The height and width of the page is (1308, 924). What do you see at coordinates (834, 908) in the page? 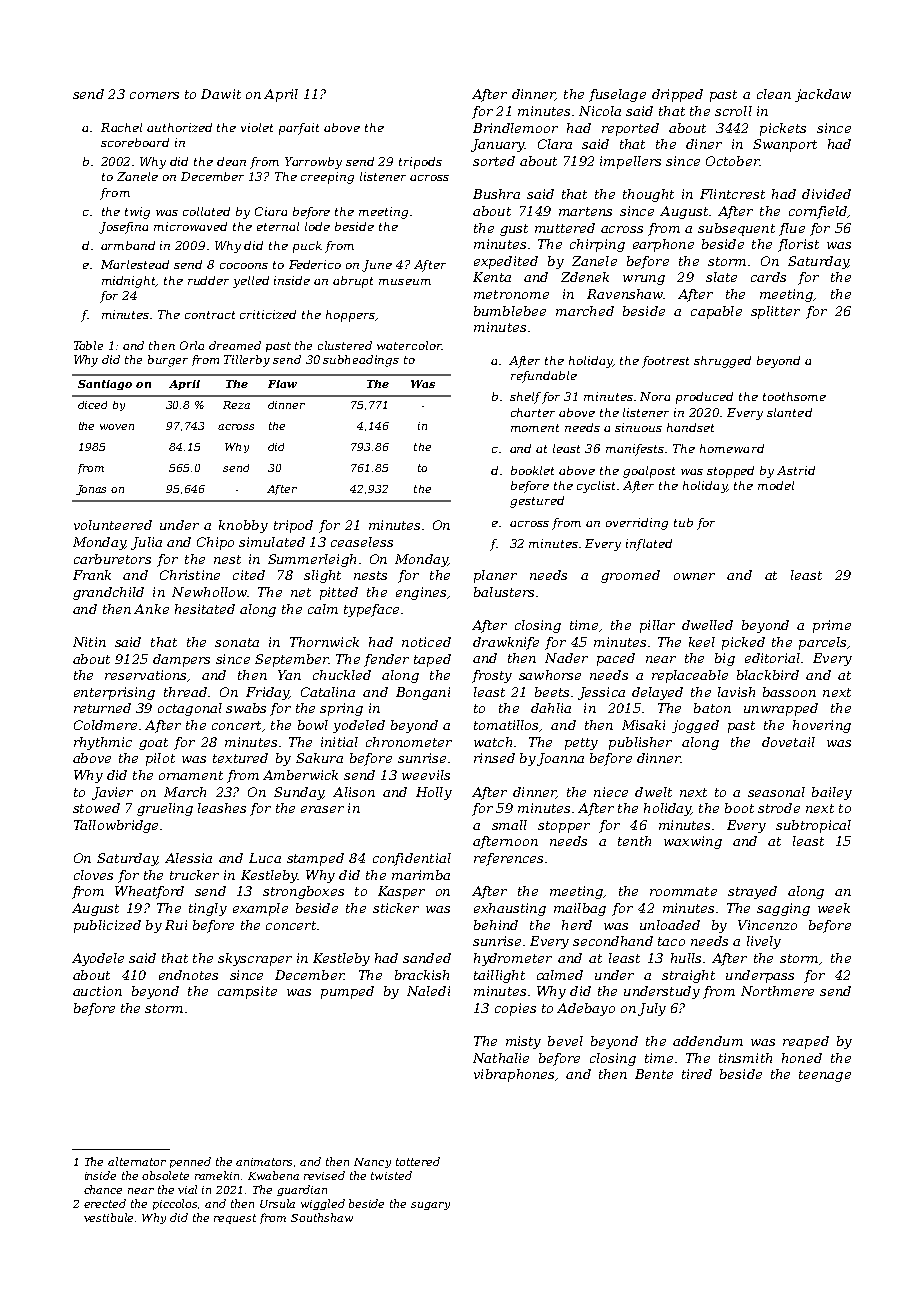
I see `week` at bounding box center [834, 908].
